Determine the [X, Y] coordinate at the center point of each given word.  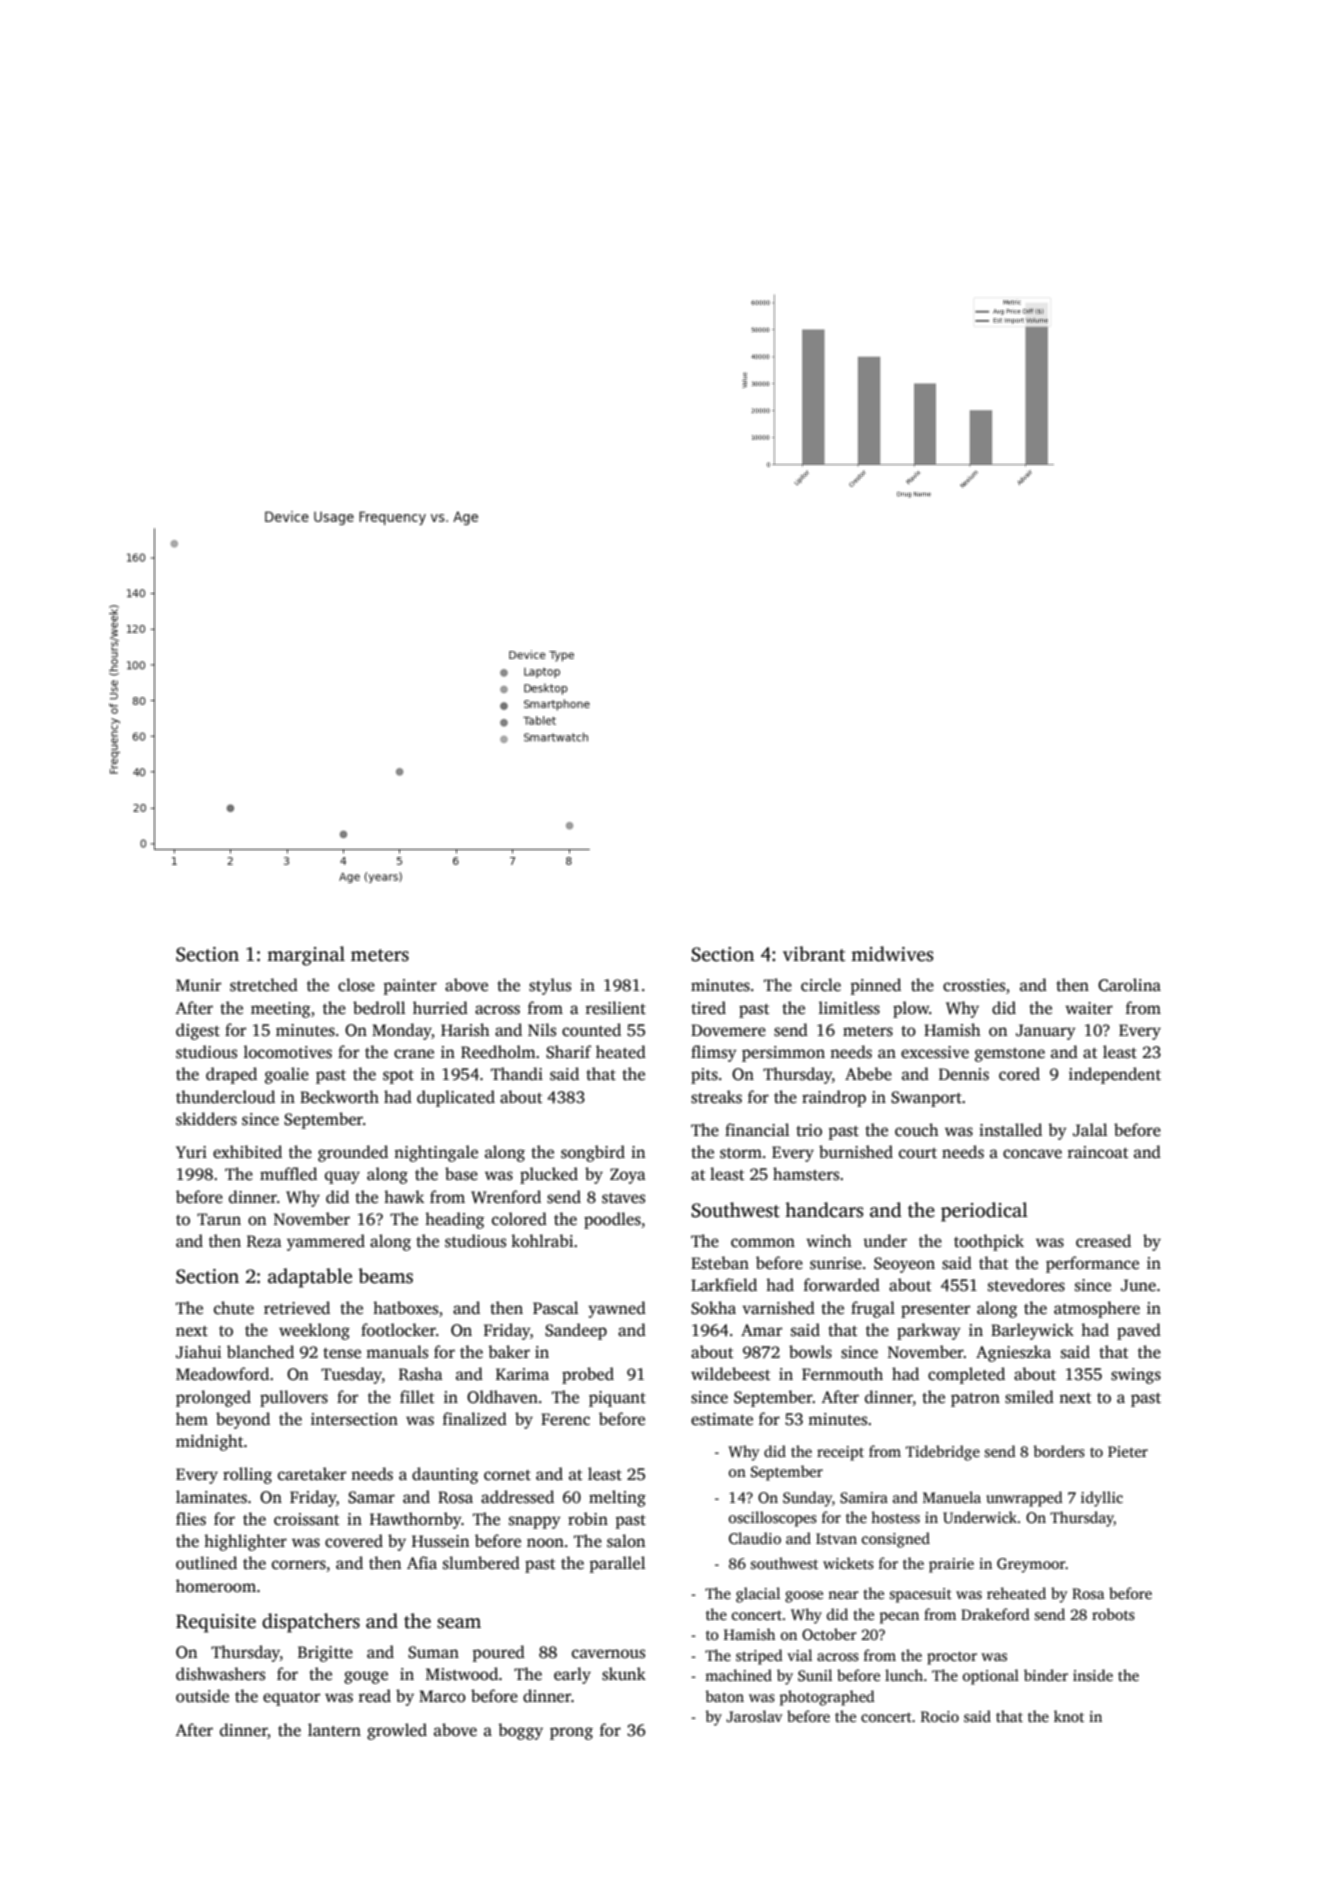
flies [191, 1519]
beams [385, 1276]
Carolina [1129, 985]
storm [741, 1153]
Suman [433, 1652]
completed [966, 1375]
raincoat [1098, 1152]
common [763, 1243]
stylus [550, 986]
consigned [896, 1540]
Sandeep [576, 1331]
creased [1103, 1241]
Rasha [421, 1374]
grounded [353, 1153]
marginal [306, 956]
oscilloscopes [773, 1519]
